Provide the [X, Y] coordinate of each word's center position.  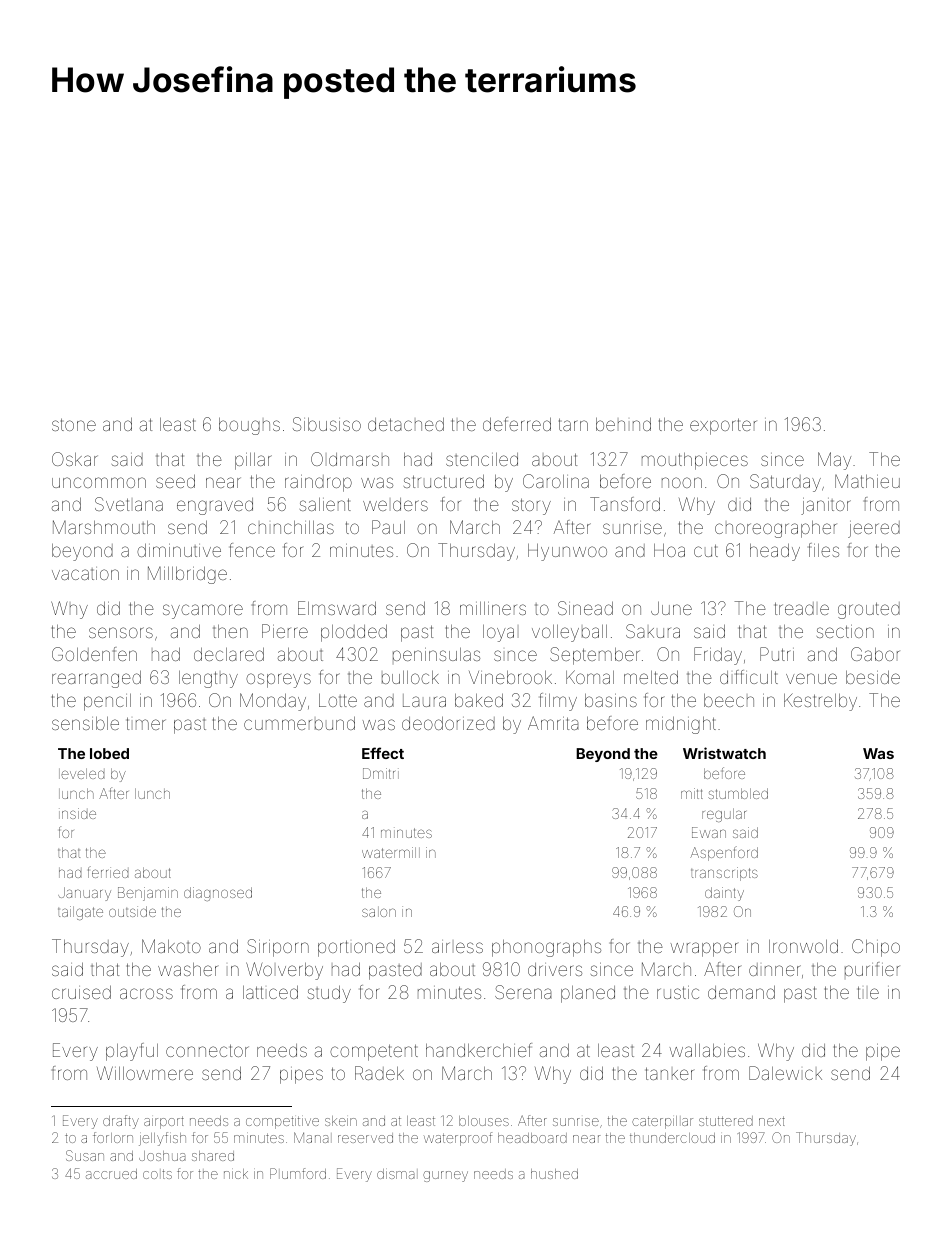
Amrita [553, 723]
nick [236, 1174]
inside [77, 813]
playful [132, 1052]
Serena [523, 992]
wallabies [707, 1050]
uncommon [99, 482]
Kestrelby [820, 702]
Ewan [709, 832]
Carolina [556, 481]
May [834, 461]
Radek [379, 1073]
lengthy [208, 679]
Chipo [876, 948]
